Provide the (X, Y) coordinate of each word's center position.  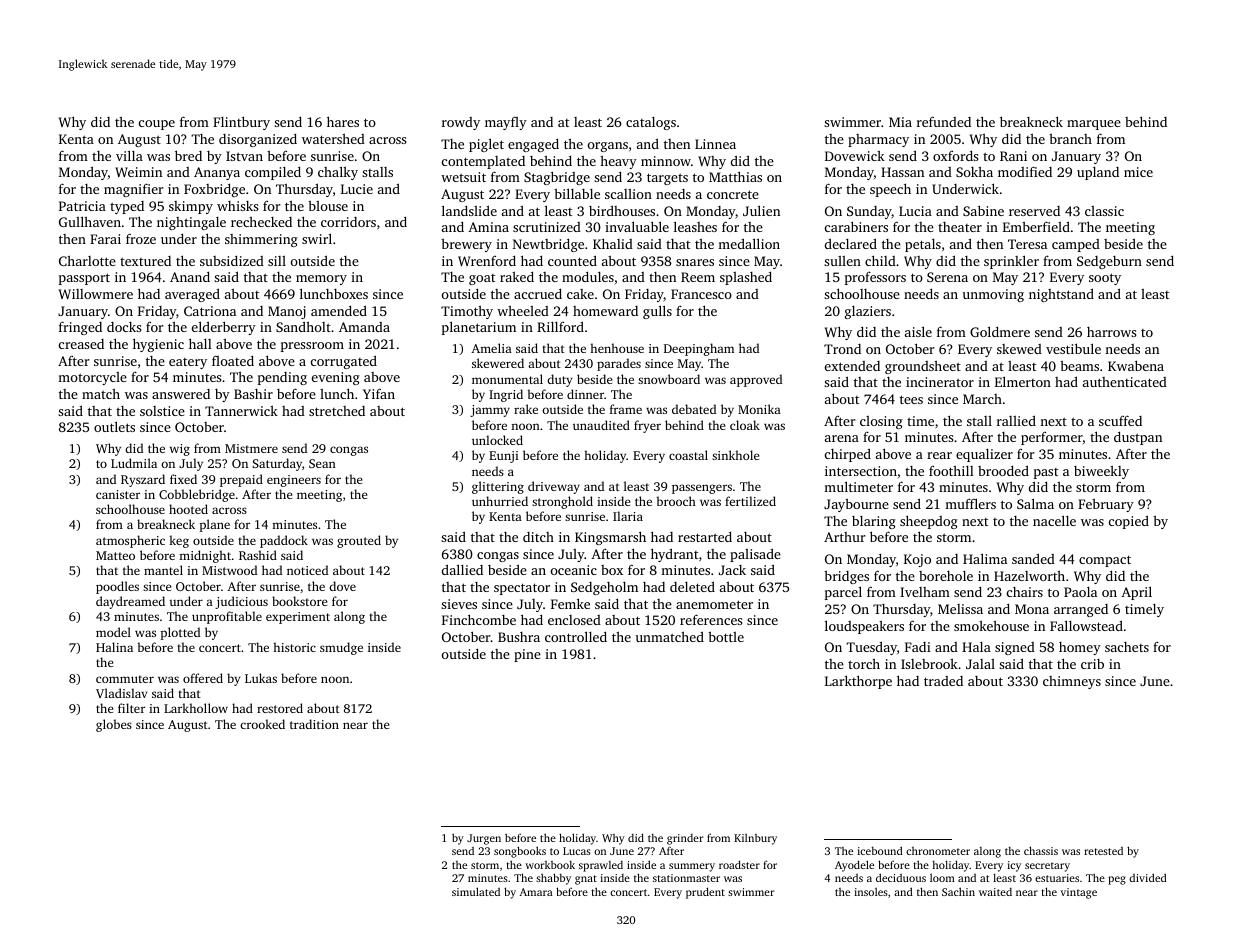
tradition (314, 724)
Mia (900, 122)
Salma (1035, 503)
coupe (157, 125)
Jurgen (484, 839)
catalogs (651, 123)
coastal (688, 455)
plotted (180, 633)
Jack (732, 570)
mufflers (970, 503)
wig (180, 450)
